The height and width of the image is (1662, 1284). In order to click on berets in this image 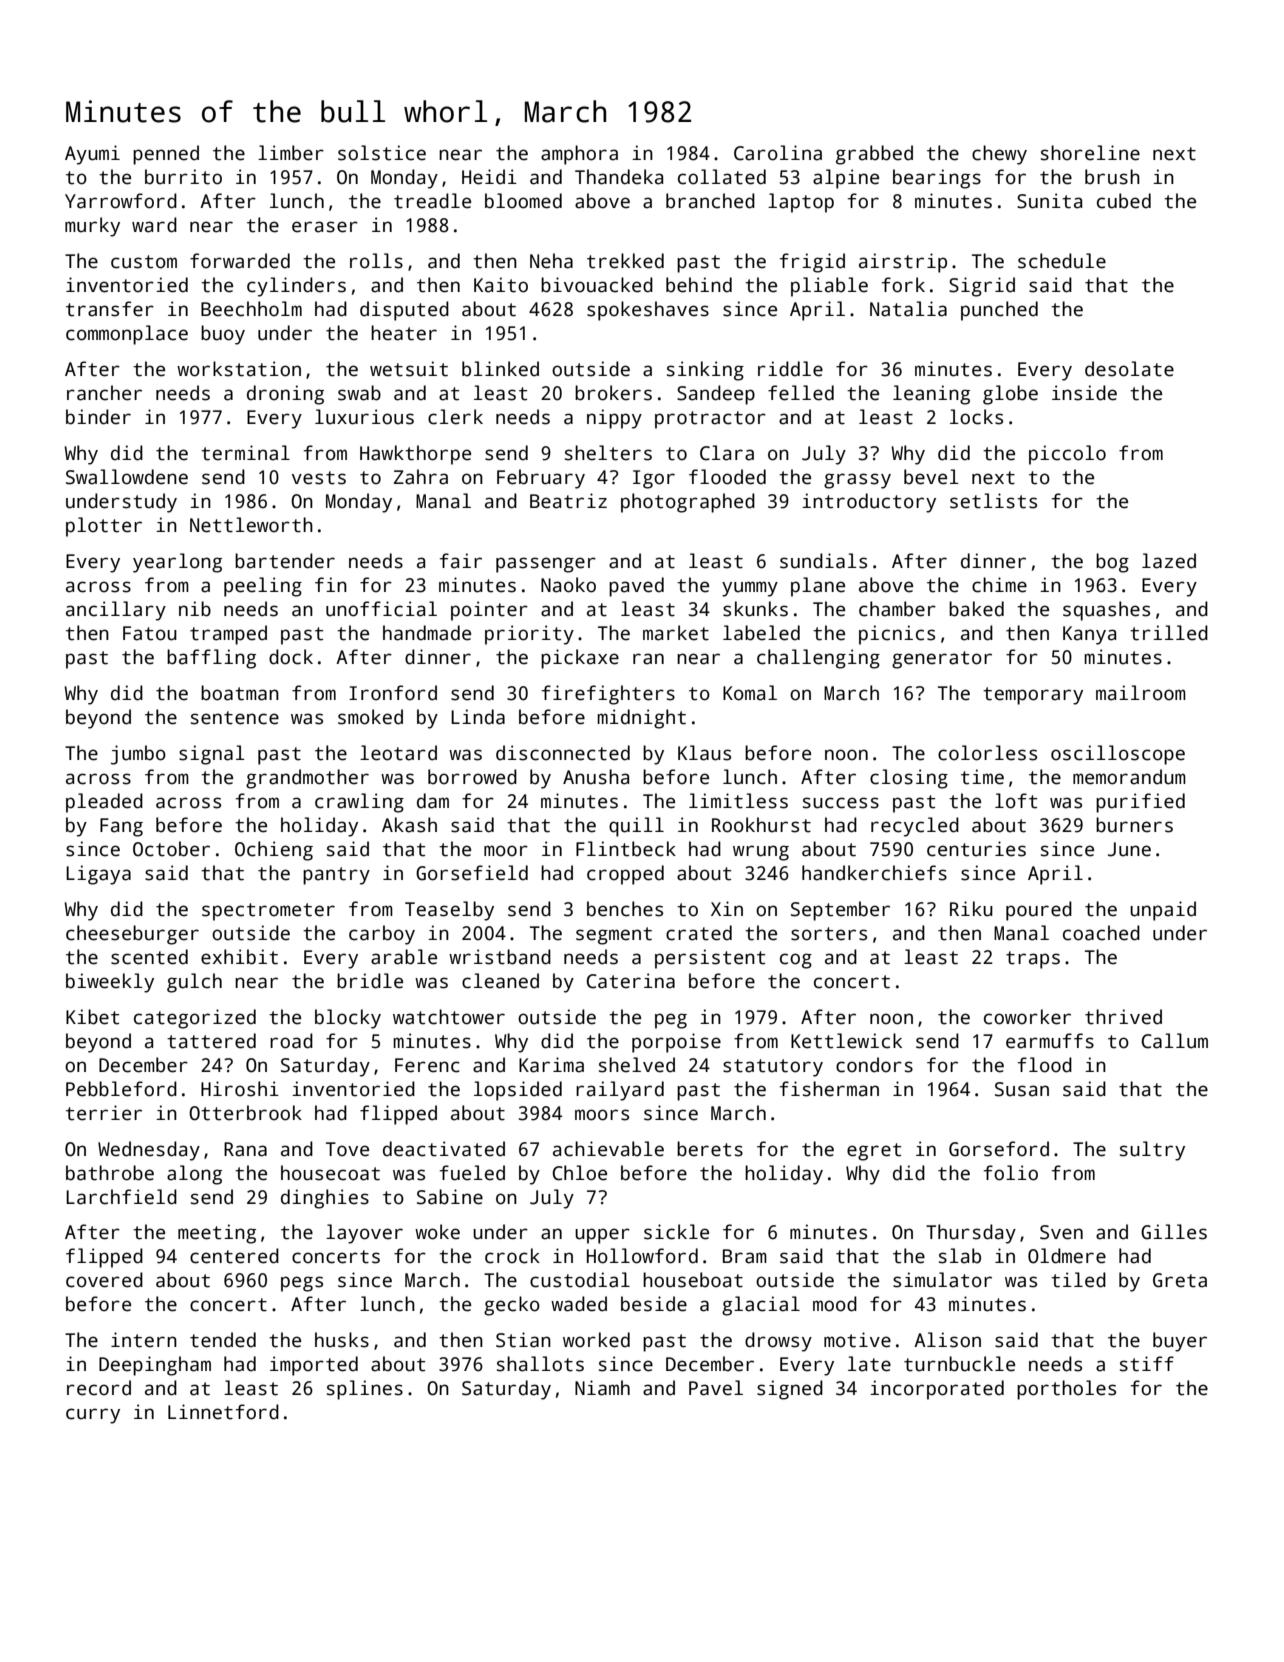, I will do `click(710, 1149)`.
